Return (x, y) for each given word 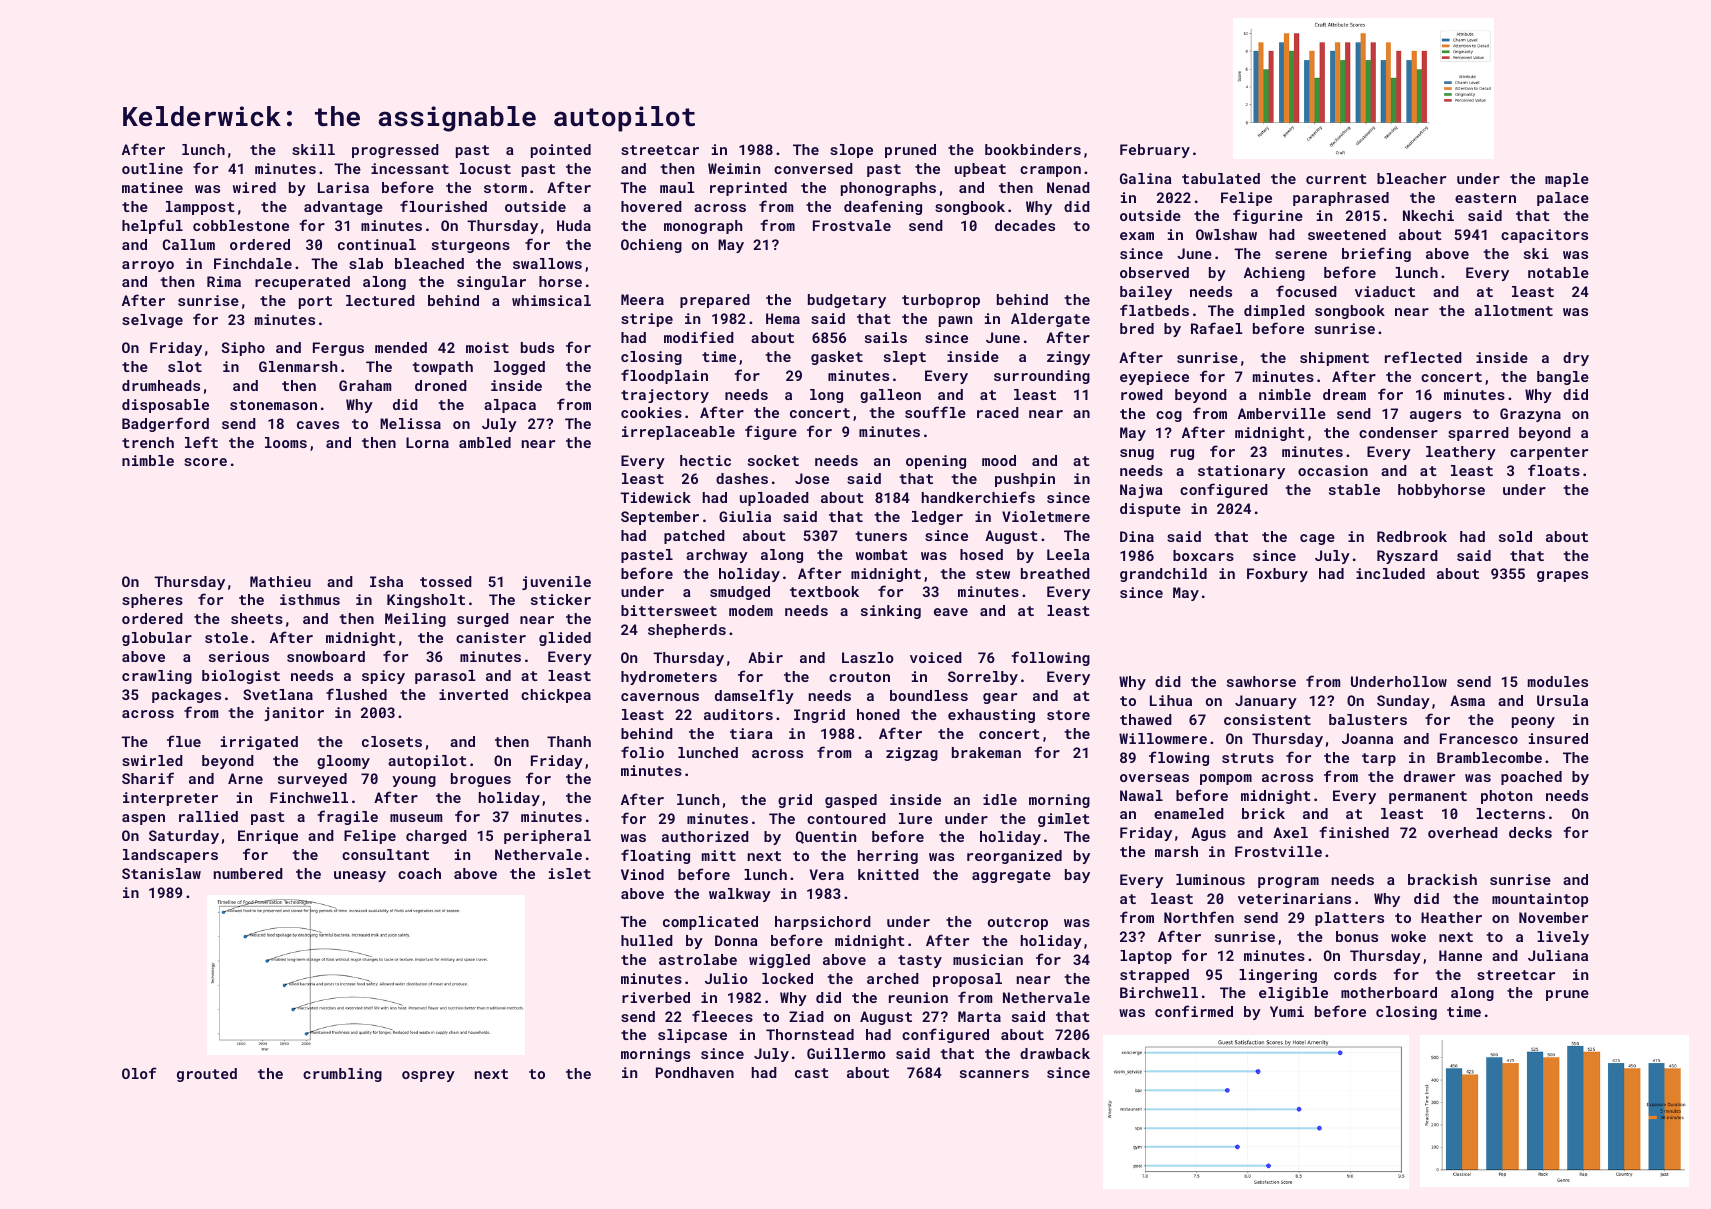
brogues (481, 780)
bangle (1563, 378)
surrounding (1042, 377)
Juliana (1558, 955)
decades (1025, 225)
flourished (443, 206)
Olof (139, 1073)
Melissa (410, 423)
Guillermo (846, 1053)
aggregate (1011, 876)
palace (1563, 199)
